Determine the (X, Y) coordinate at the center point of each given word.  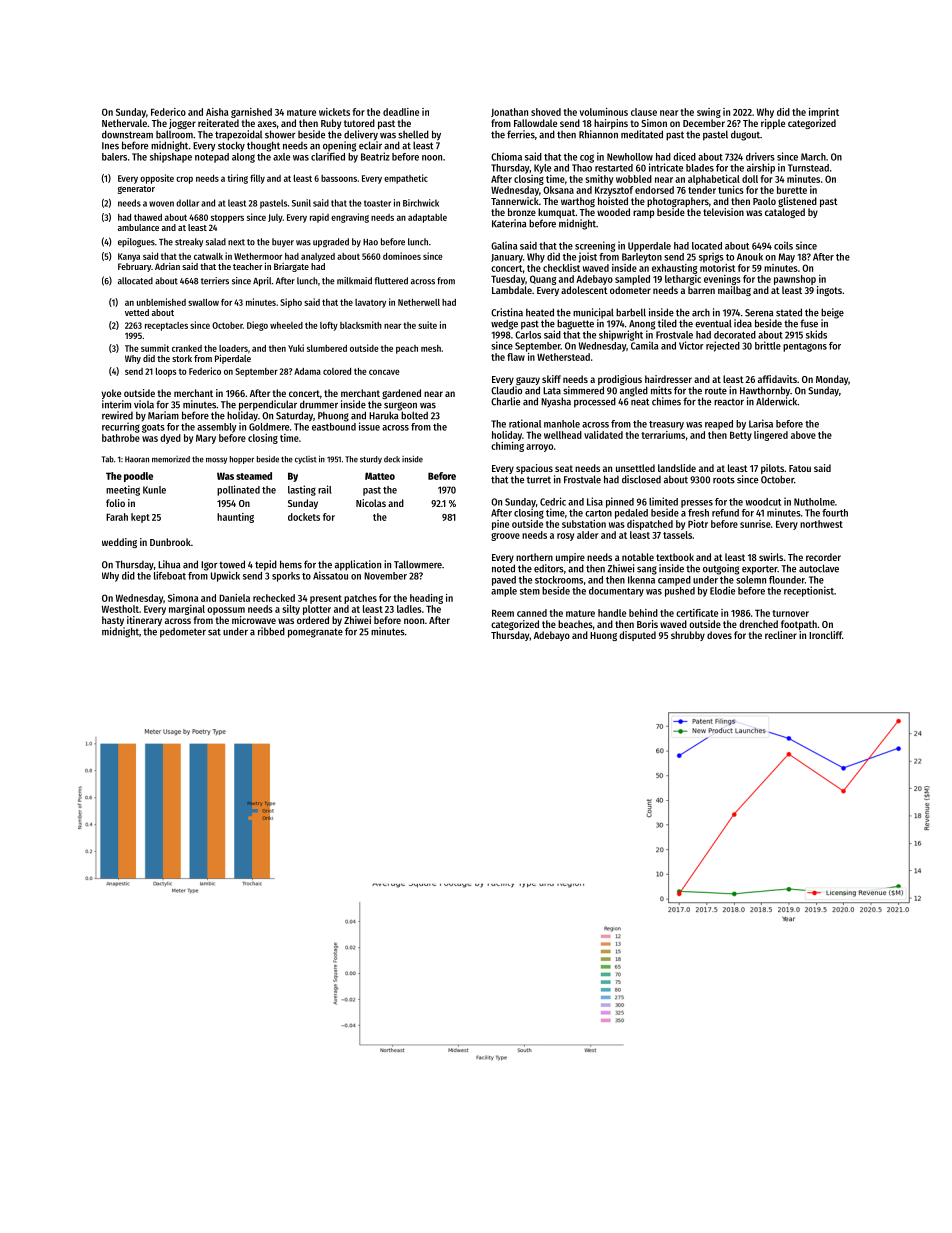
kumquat (556, 213)
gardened (401, 394)
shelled (413, 134)
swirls (771, 557)
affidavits (777, 379)
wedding (119, 543)
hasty (113, 621)
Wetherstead (563, 357)
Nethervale (124, 123)
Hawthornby (765, 391)
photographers (678, 202)
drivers (760, 156)
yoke (111, 394)
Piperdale (233, 359)
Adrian (167, 266)
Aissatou (330, 575)
